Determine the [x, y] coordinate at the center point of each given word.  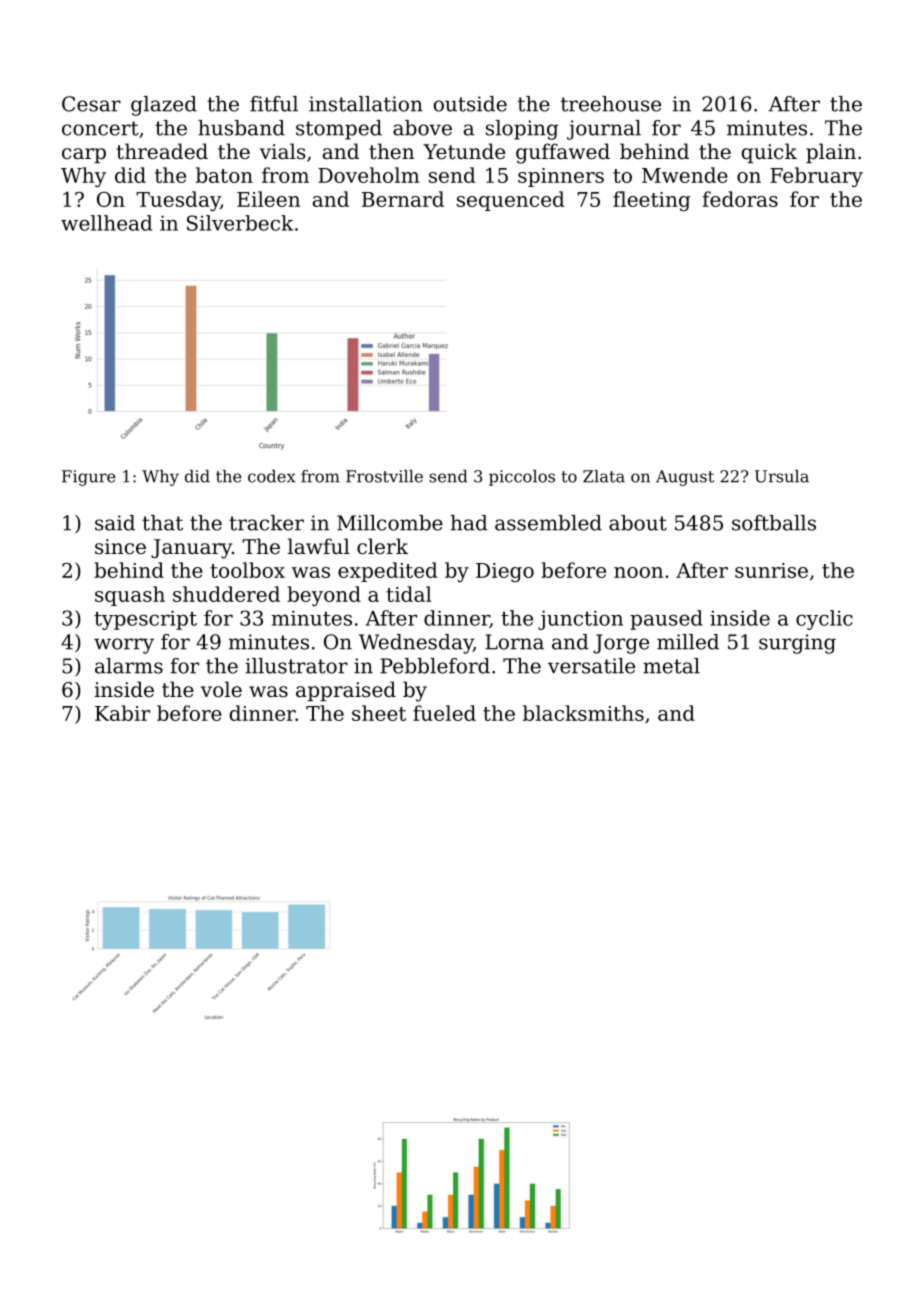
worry [124, 646]
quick [769, 153]
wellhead [106, 223]
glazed [164, 106]
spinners [561, 177]
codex [272, 476]
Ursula [782, 476]
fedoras [740, 199]
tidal [409, 594]
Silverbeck [240, 223]
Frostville [384, 476]
